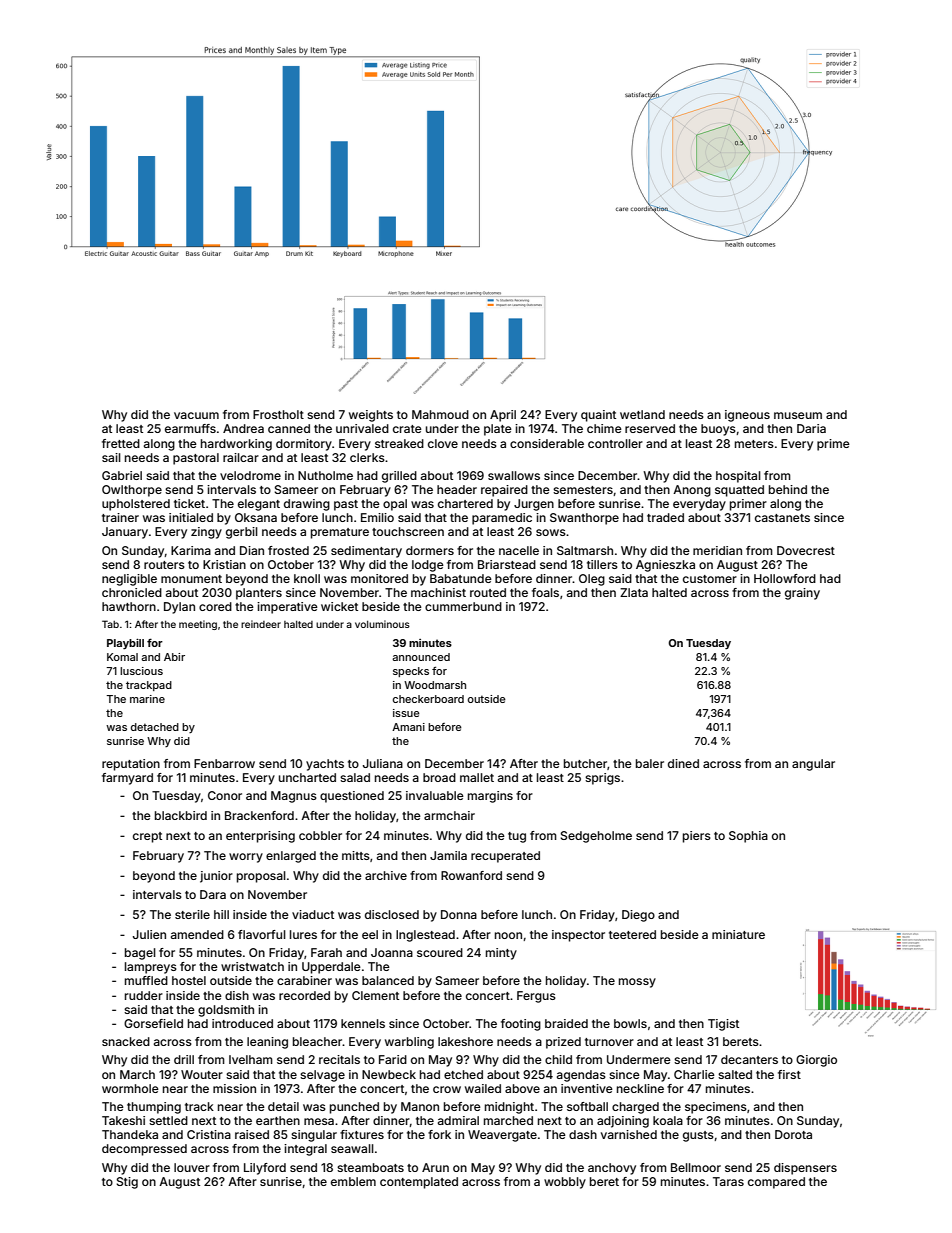 The image size is (952, 1233). What do you see at coordinates (813, 765) in the screenshot?
I see `angular` at bounding box center [813, 765].
